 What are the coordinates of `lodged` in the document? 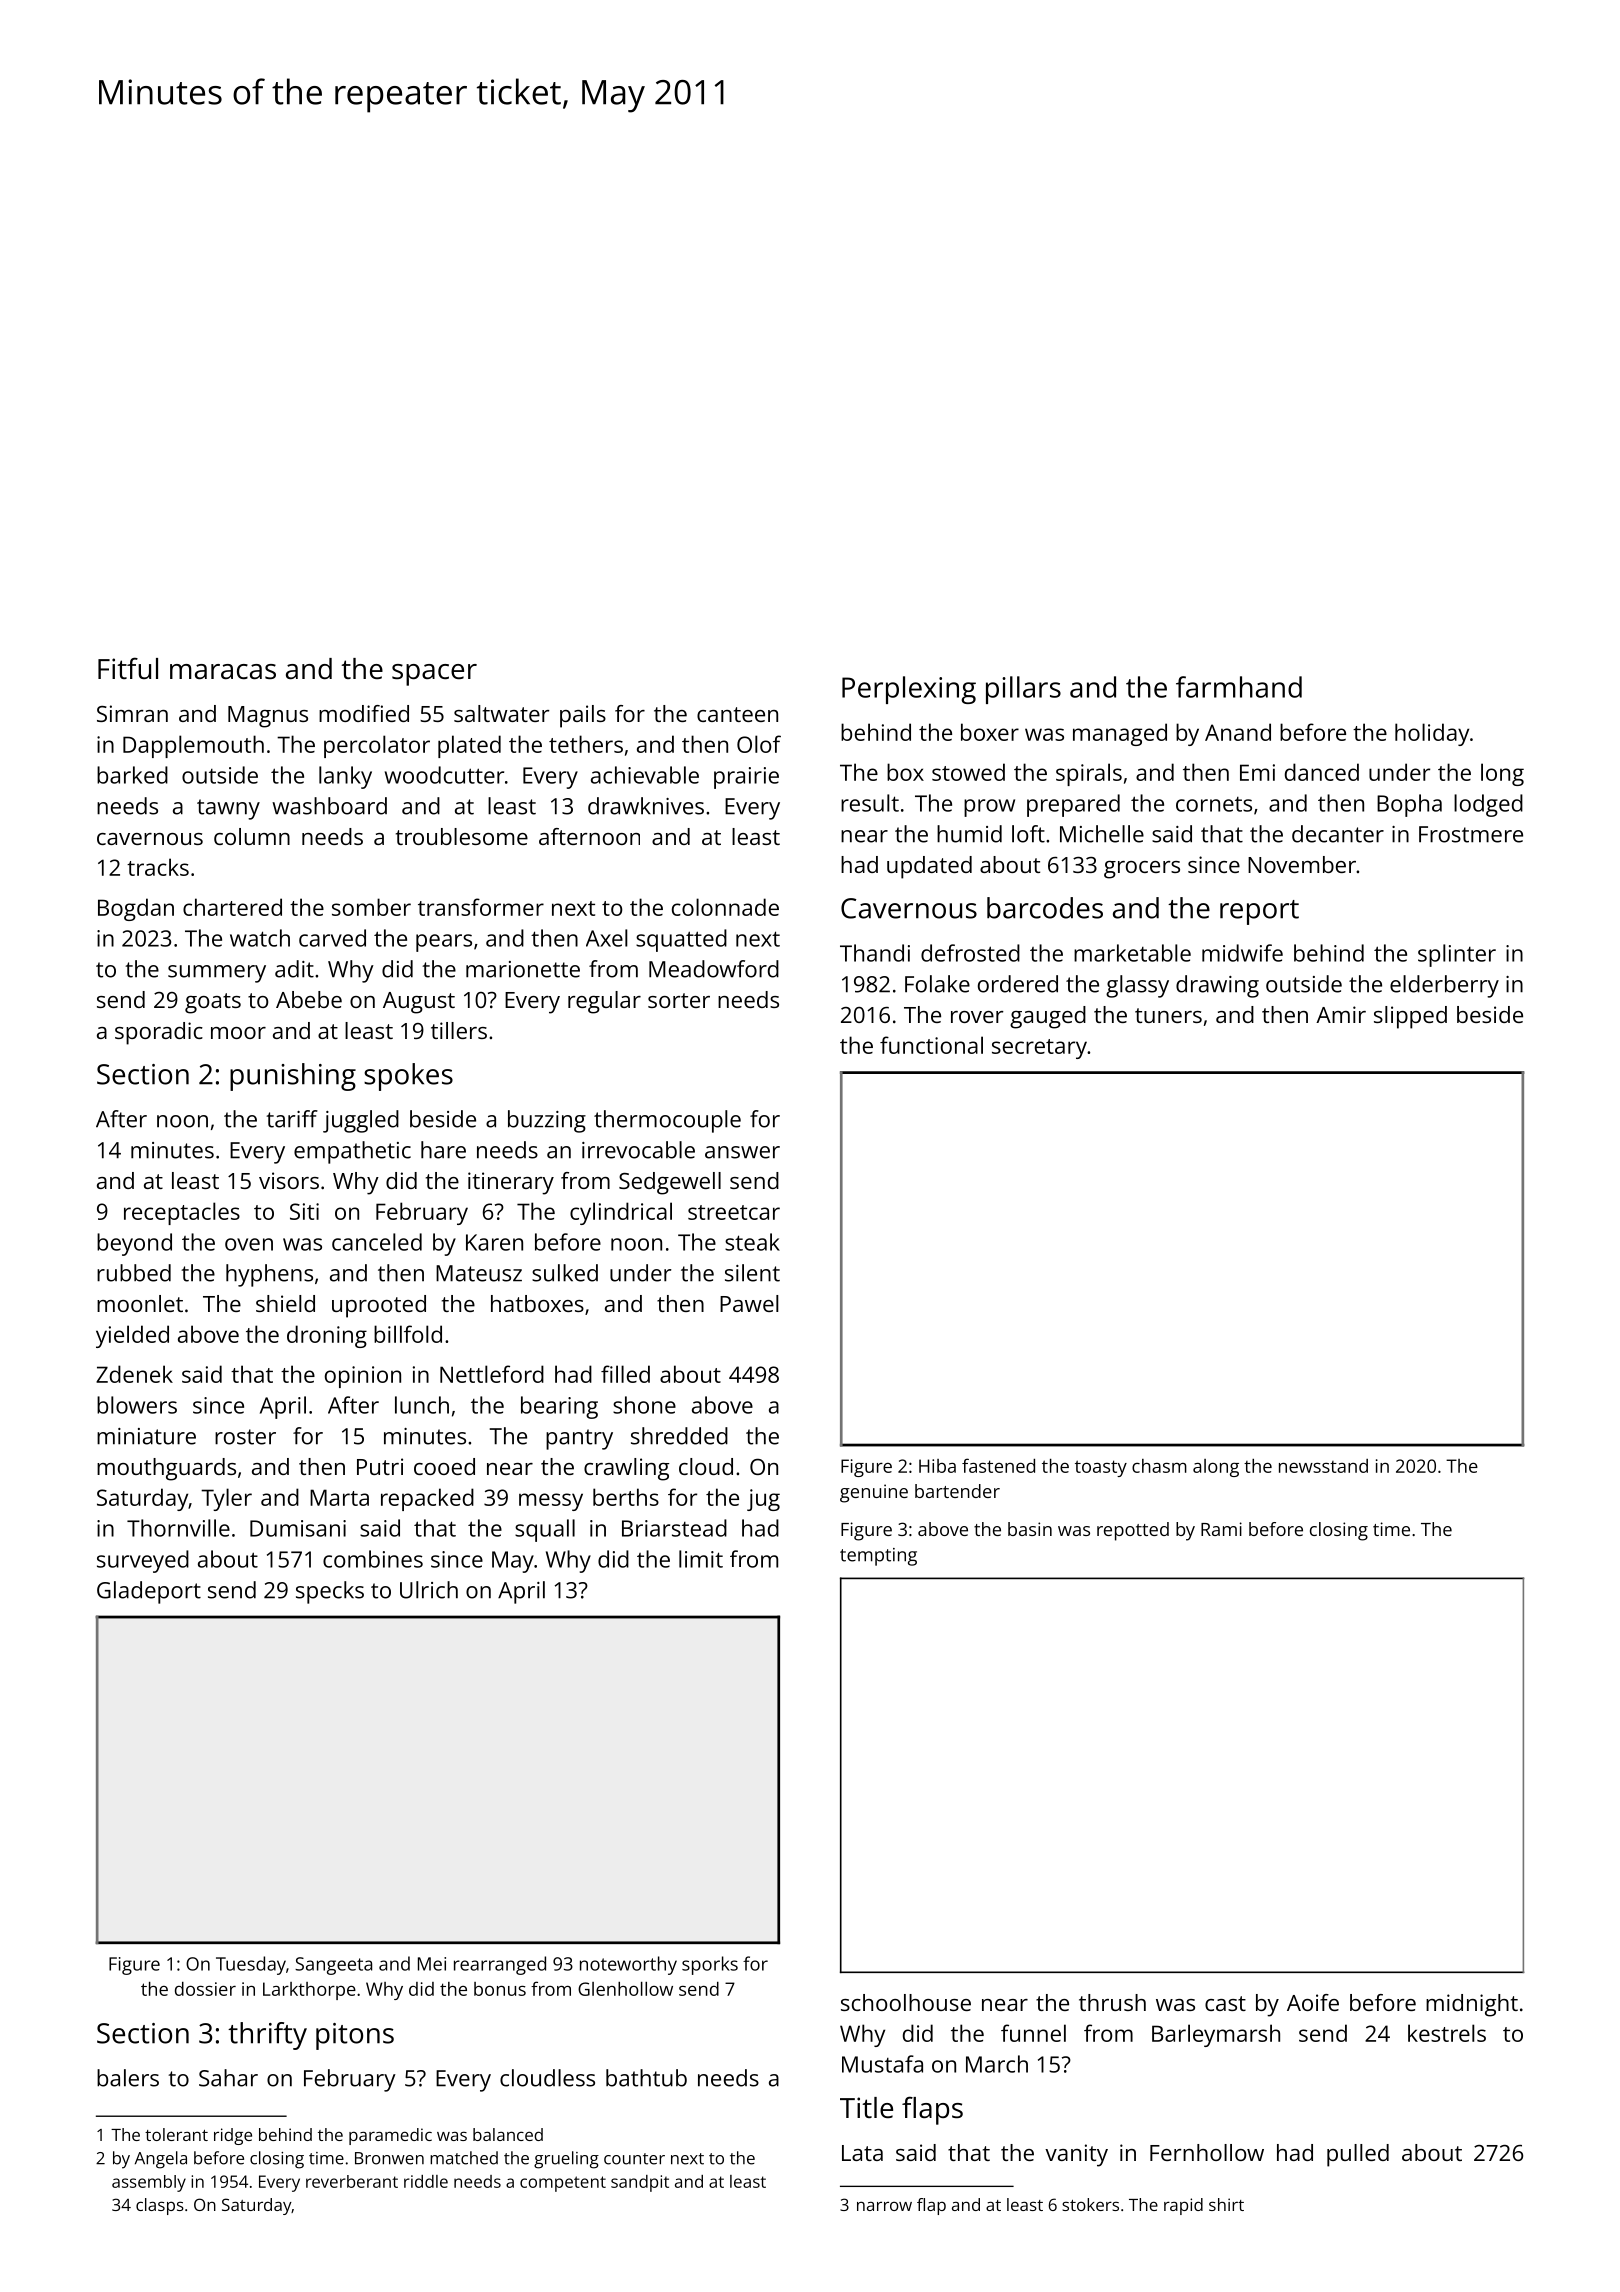 It's located at (1488, 805).
